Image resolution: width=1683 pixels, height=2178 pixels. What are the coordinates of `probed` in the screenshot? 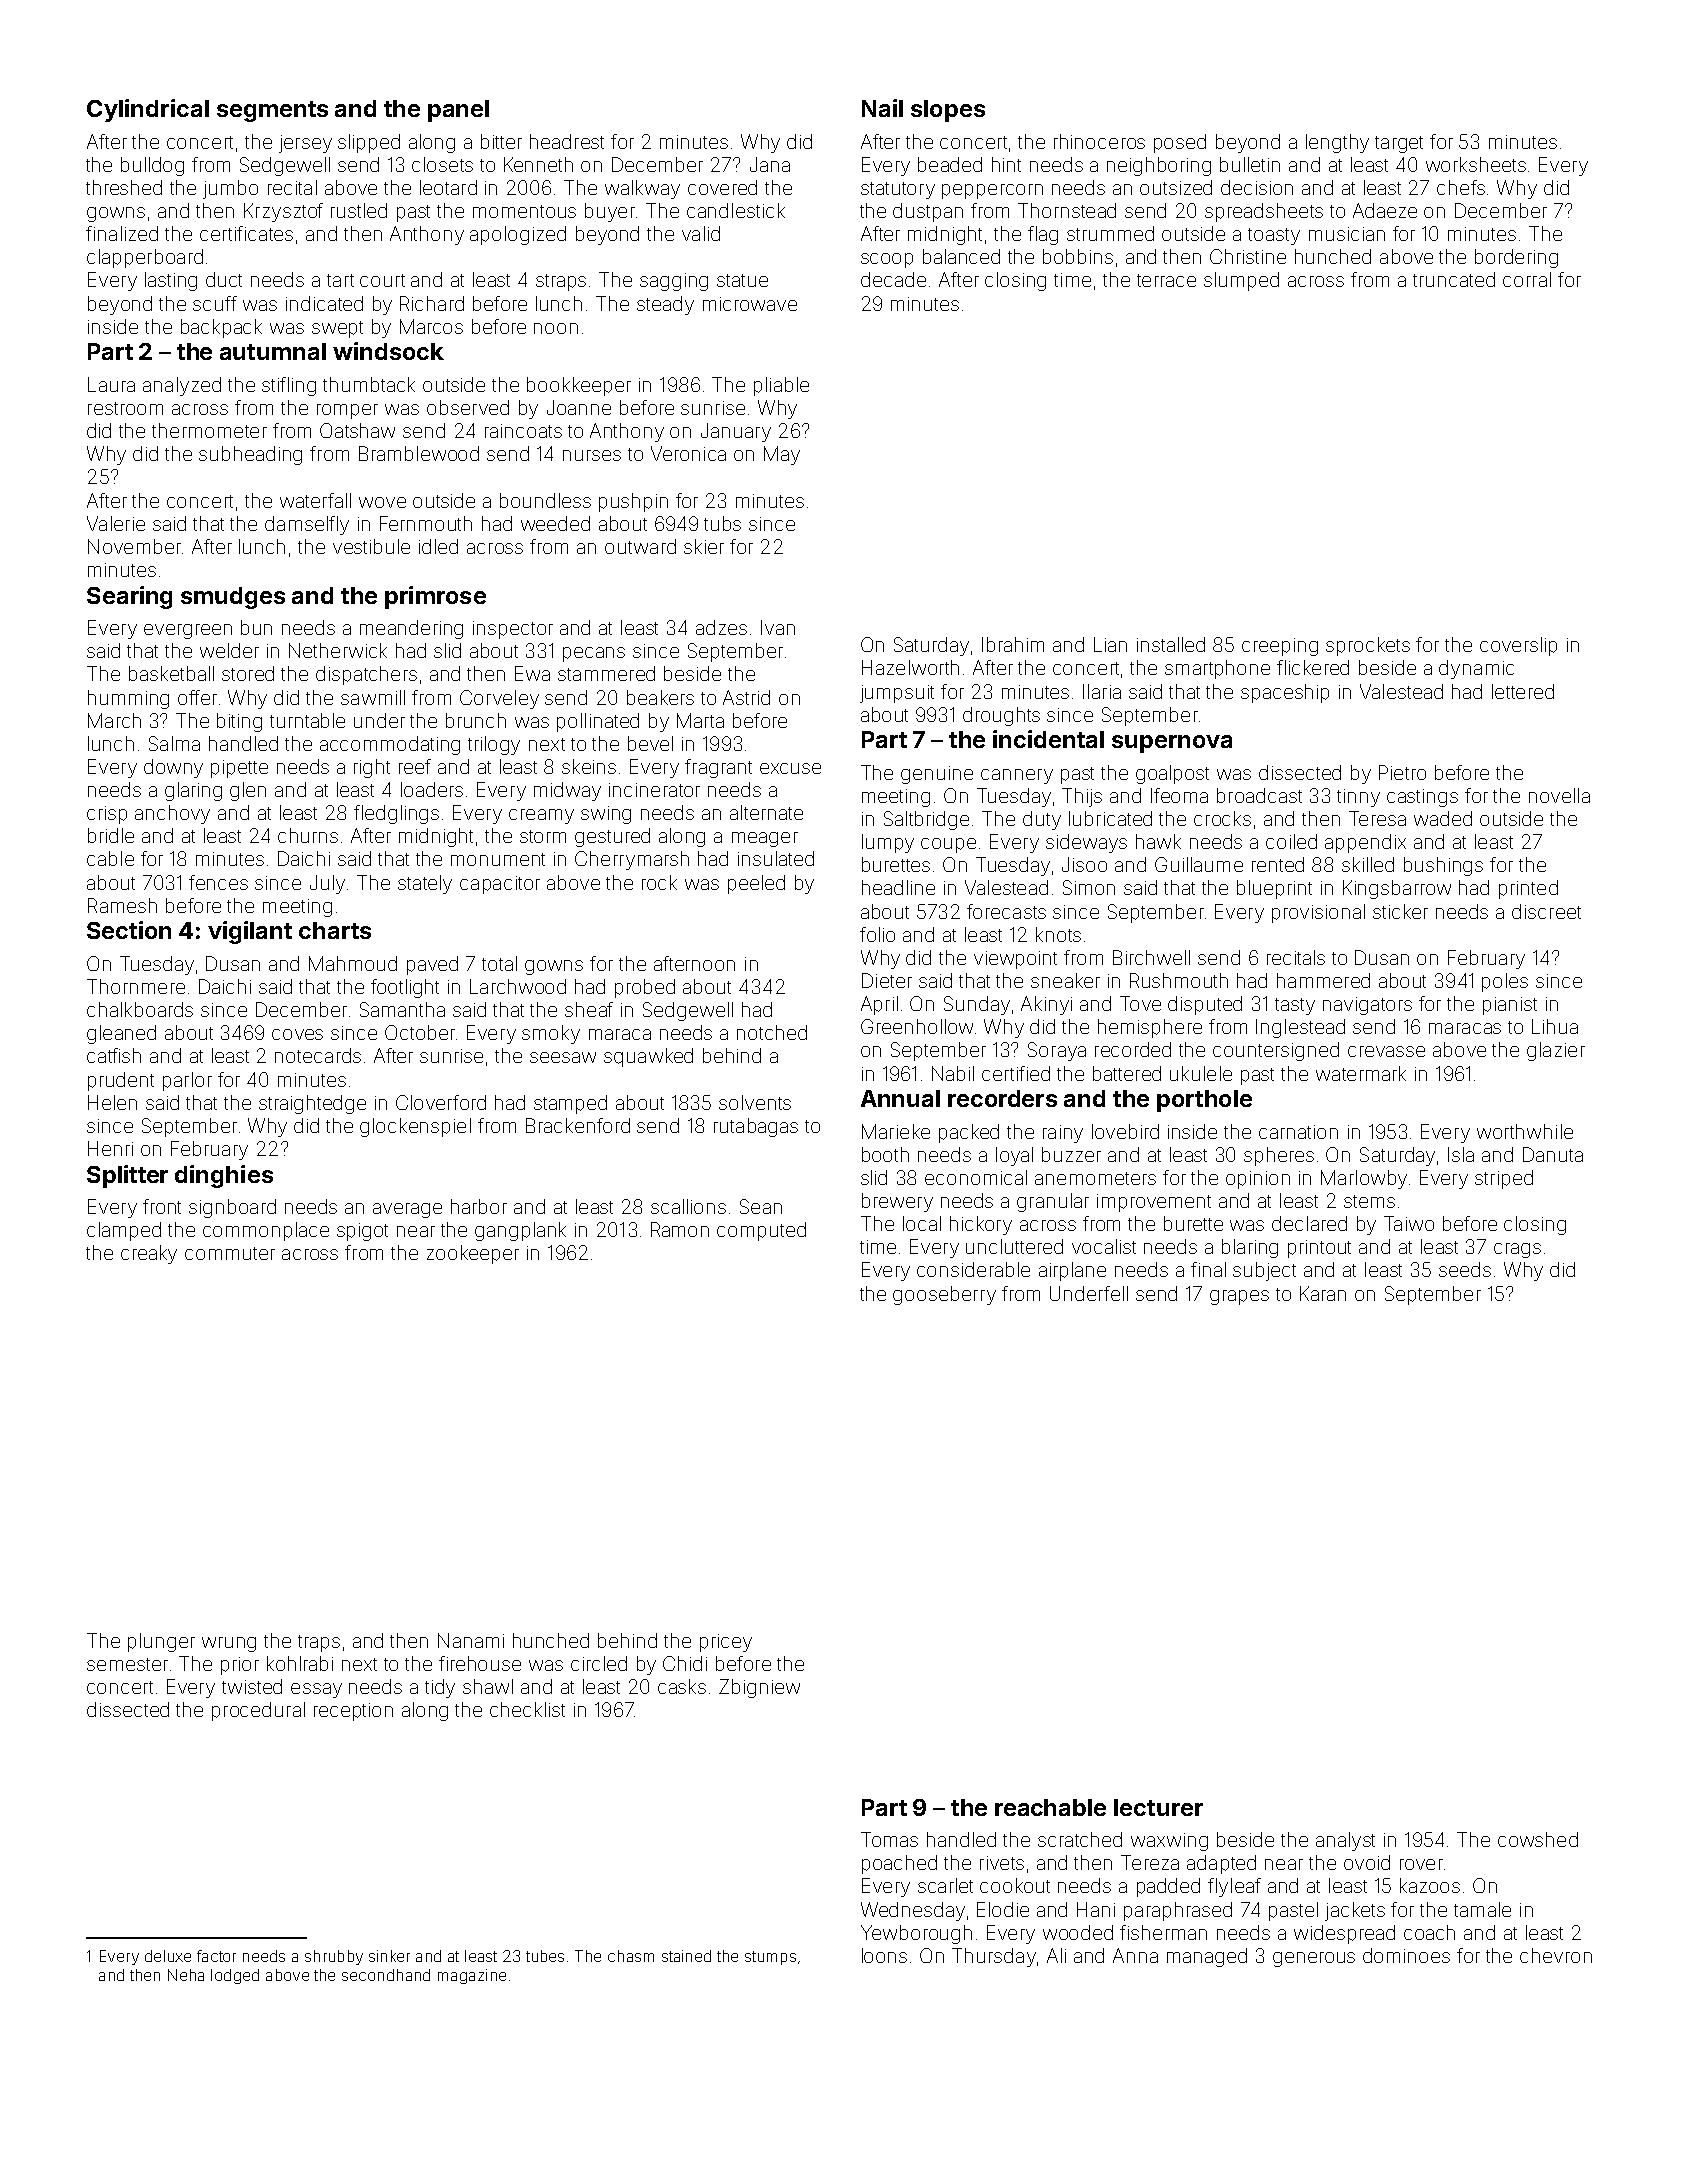 It's located at (645, 988).
